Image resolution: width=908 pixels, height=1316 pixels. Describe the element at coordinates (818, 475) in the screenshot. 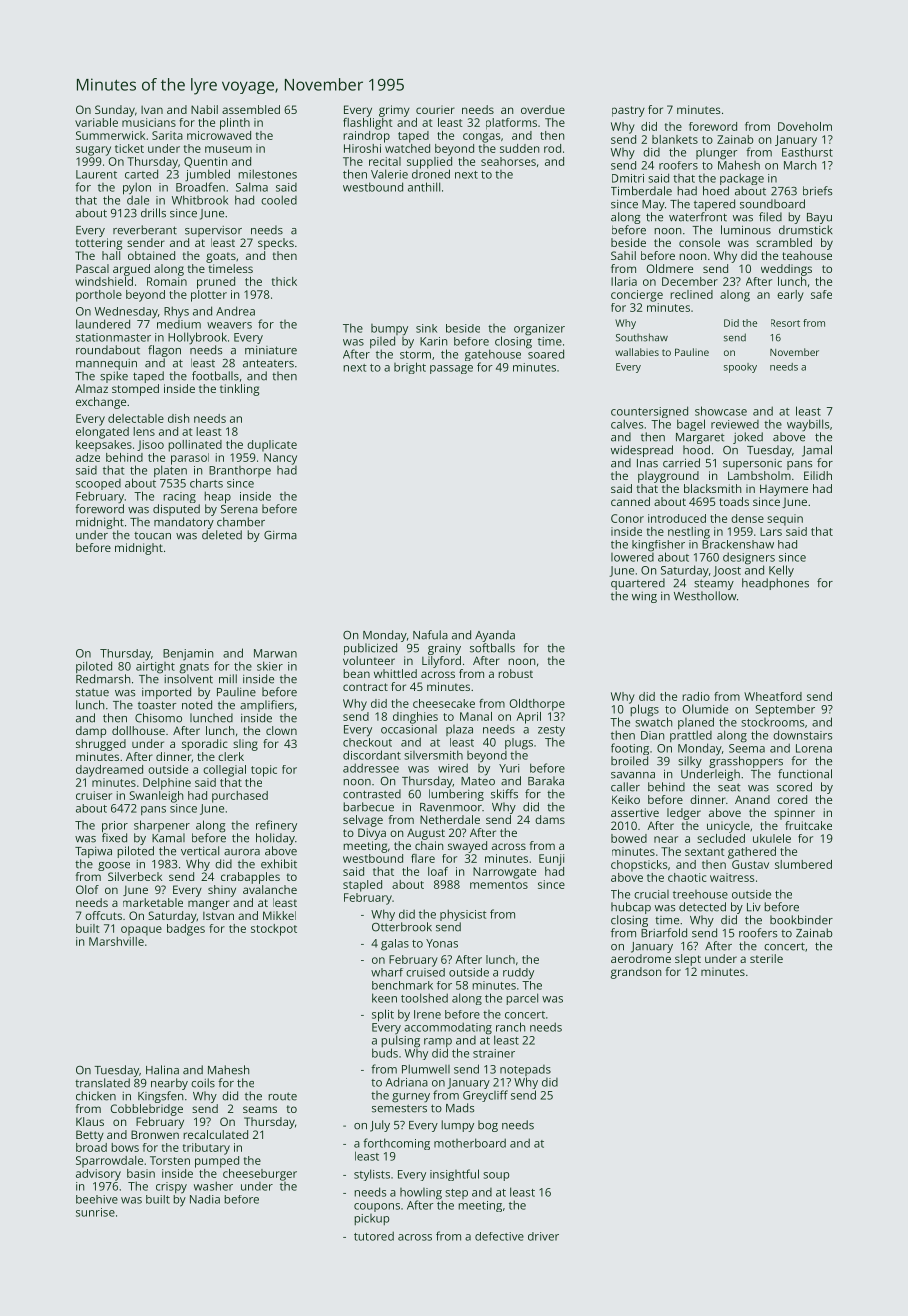

I see `Eilidh` at that location.
